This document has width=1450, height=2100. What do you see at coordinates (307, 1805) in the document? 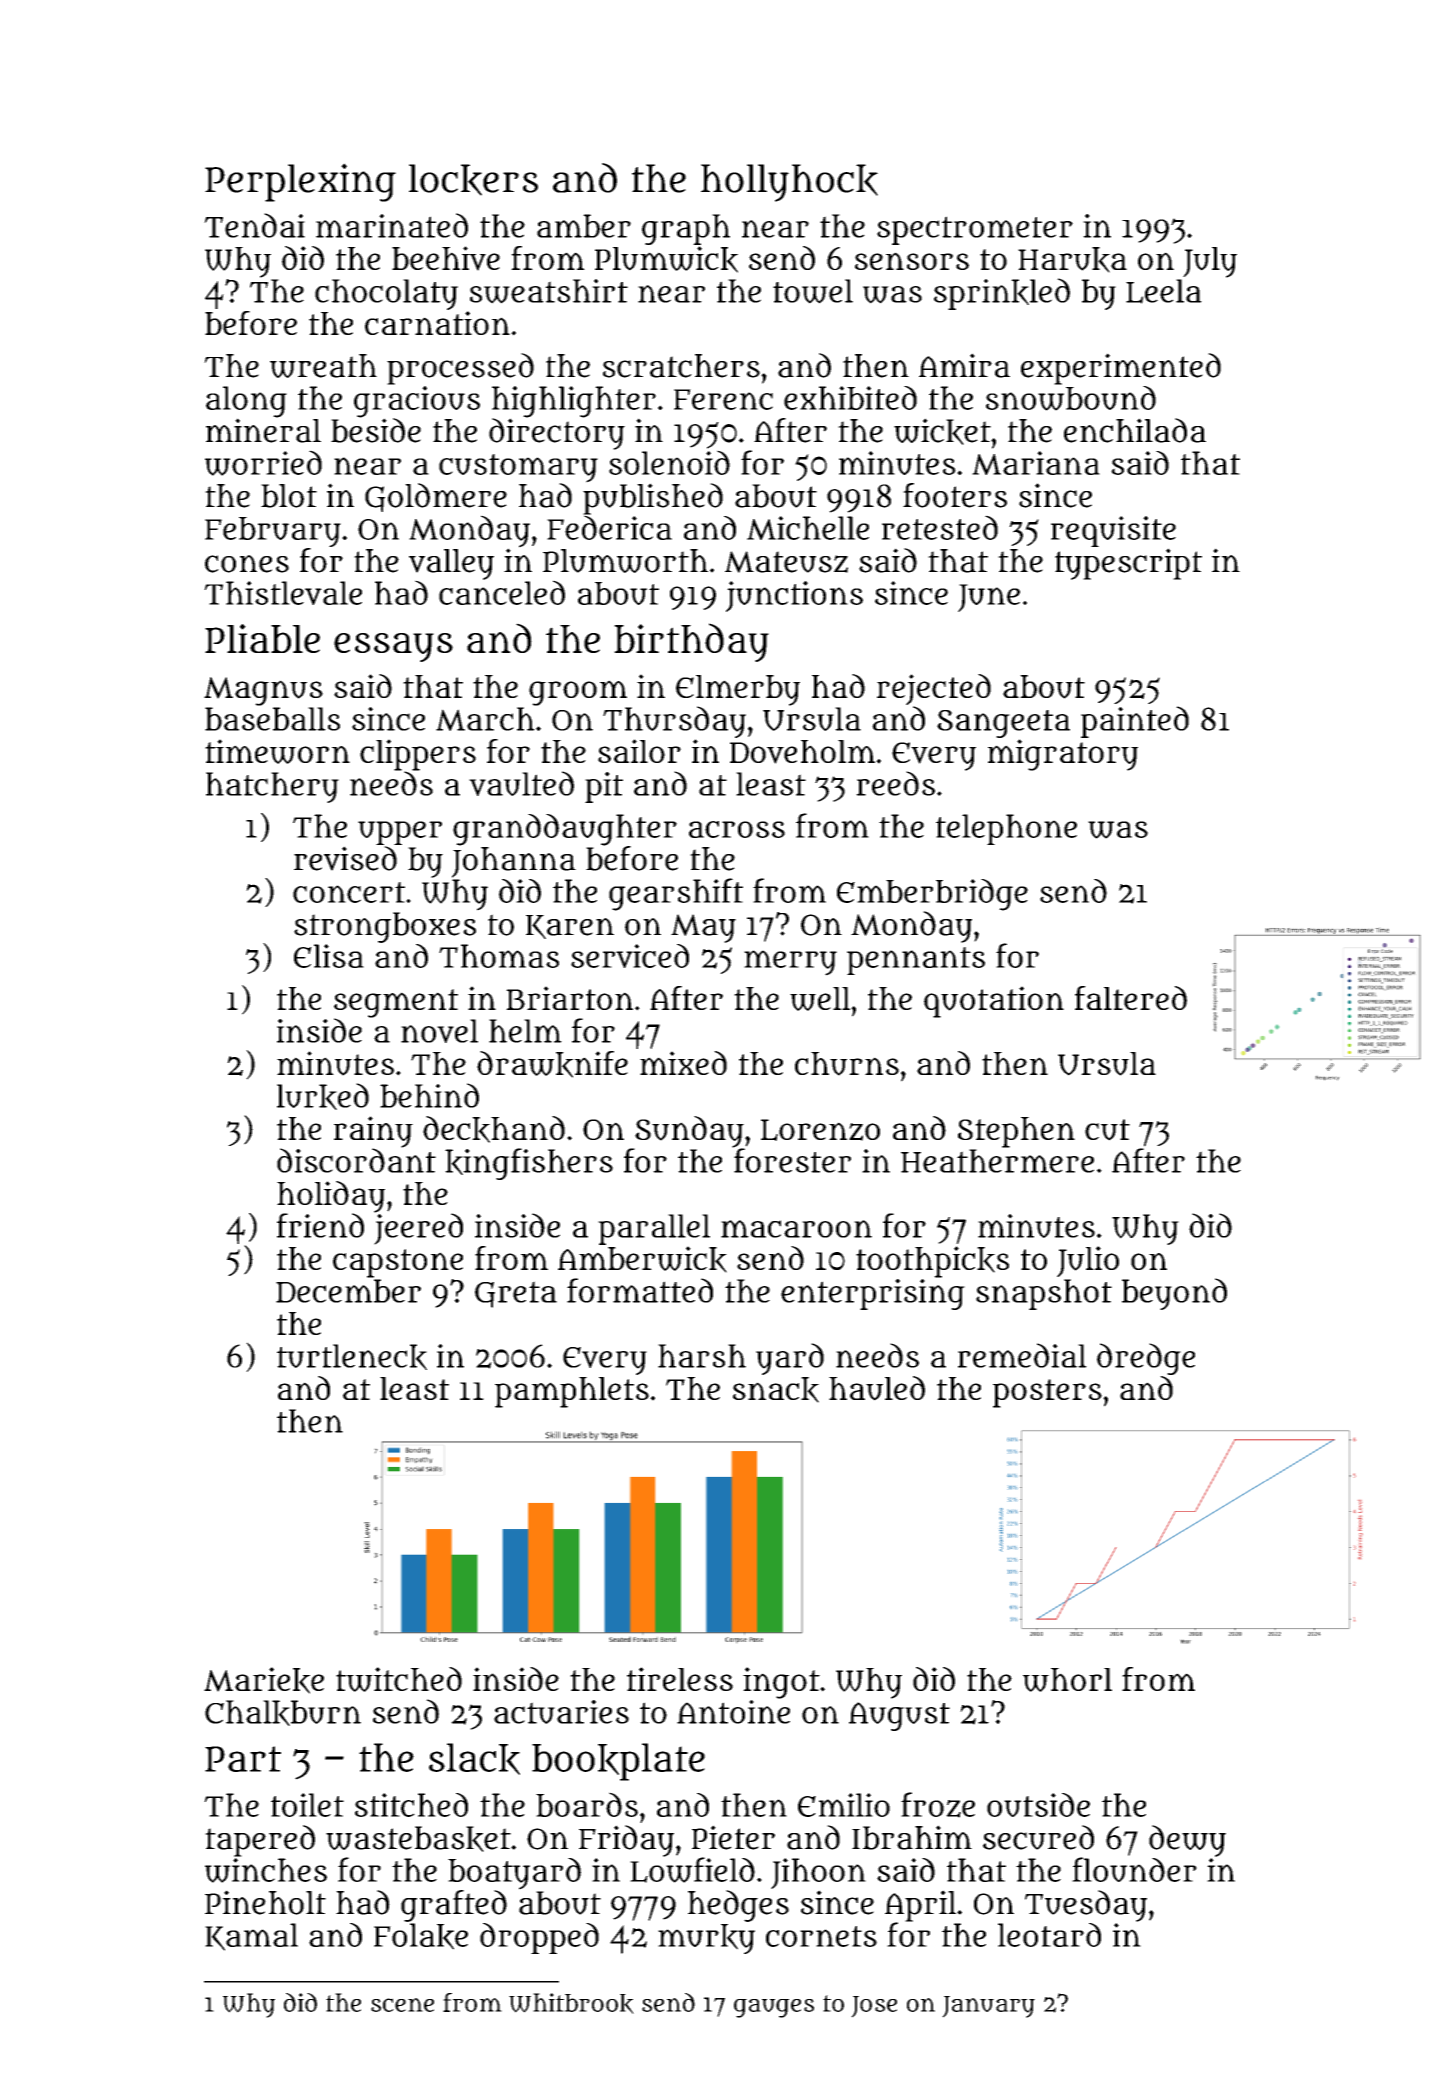
I see `toilet` at bounding box center [307, 1805].
